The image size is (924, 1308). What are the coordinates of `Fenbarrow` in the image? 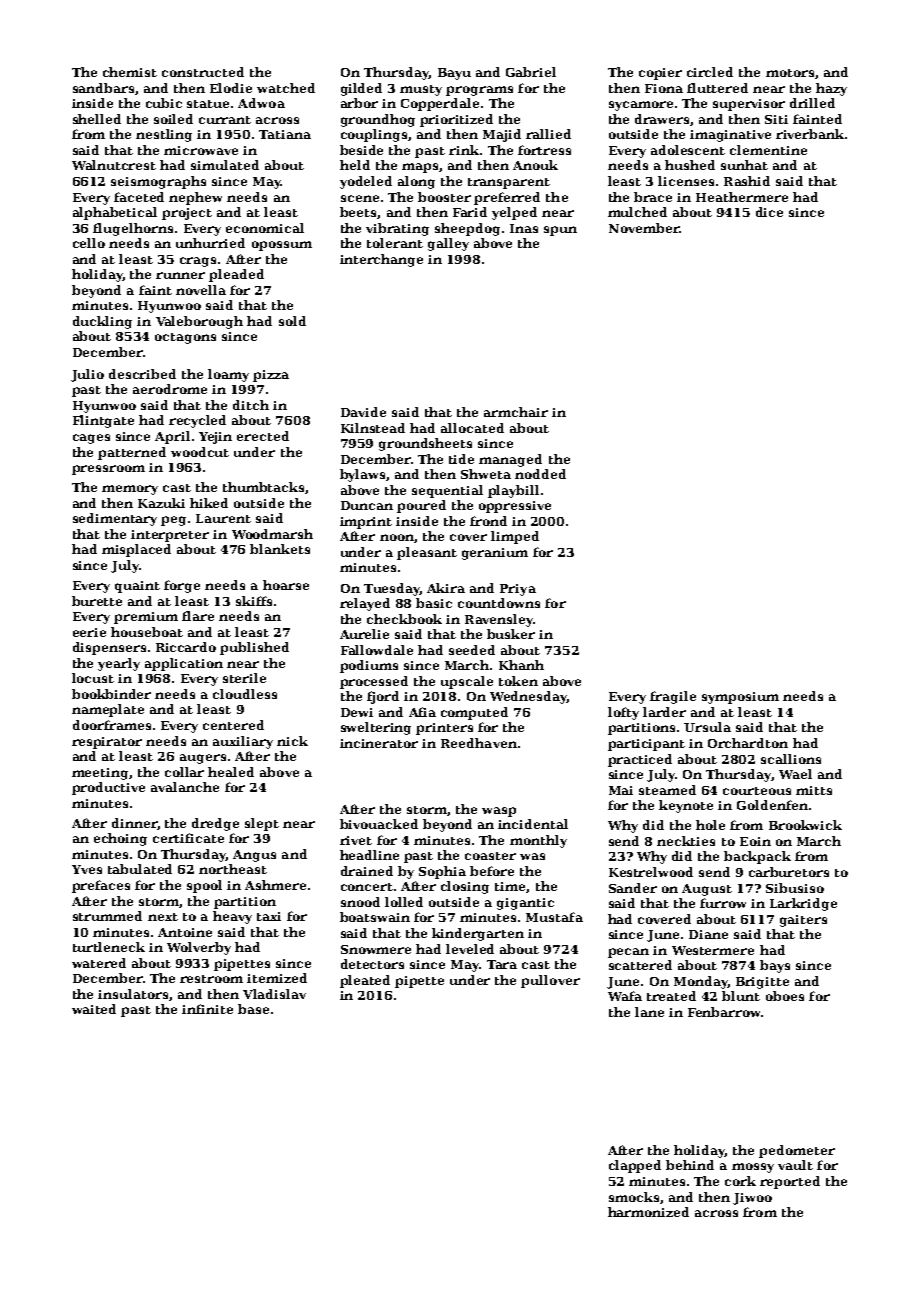 It's located at (724, 1012).
